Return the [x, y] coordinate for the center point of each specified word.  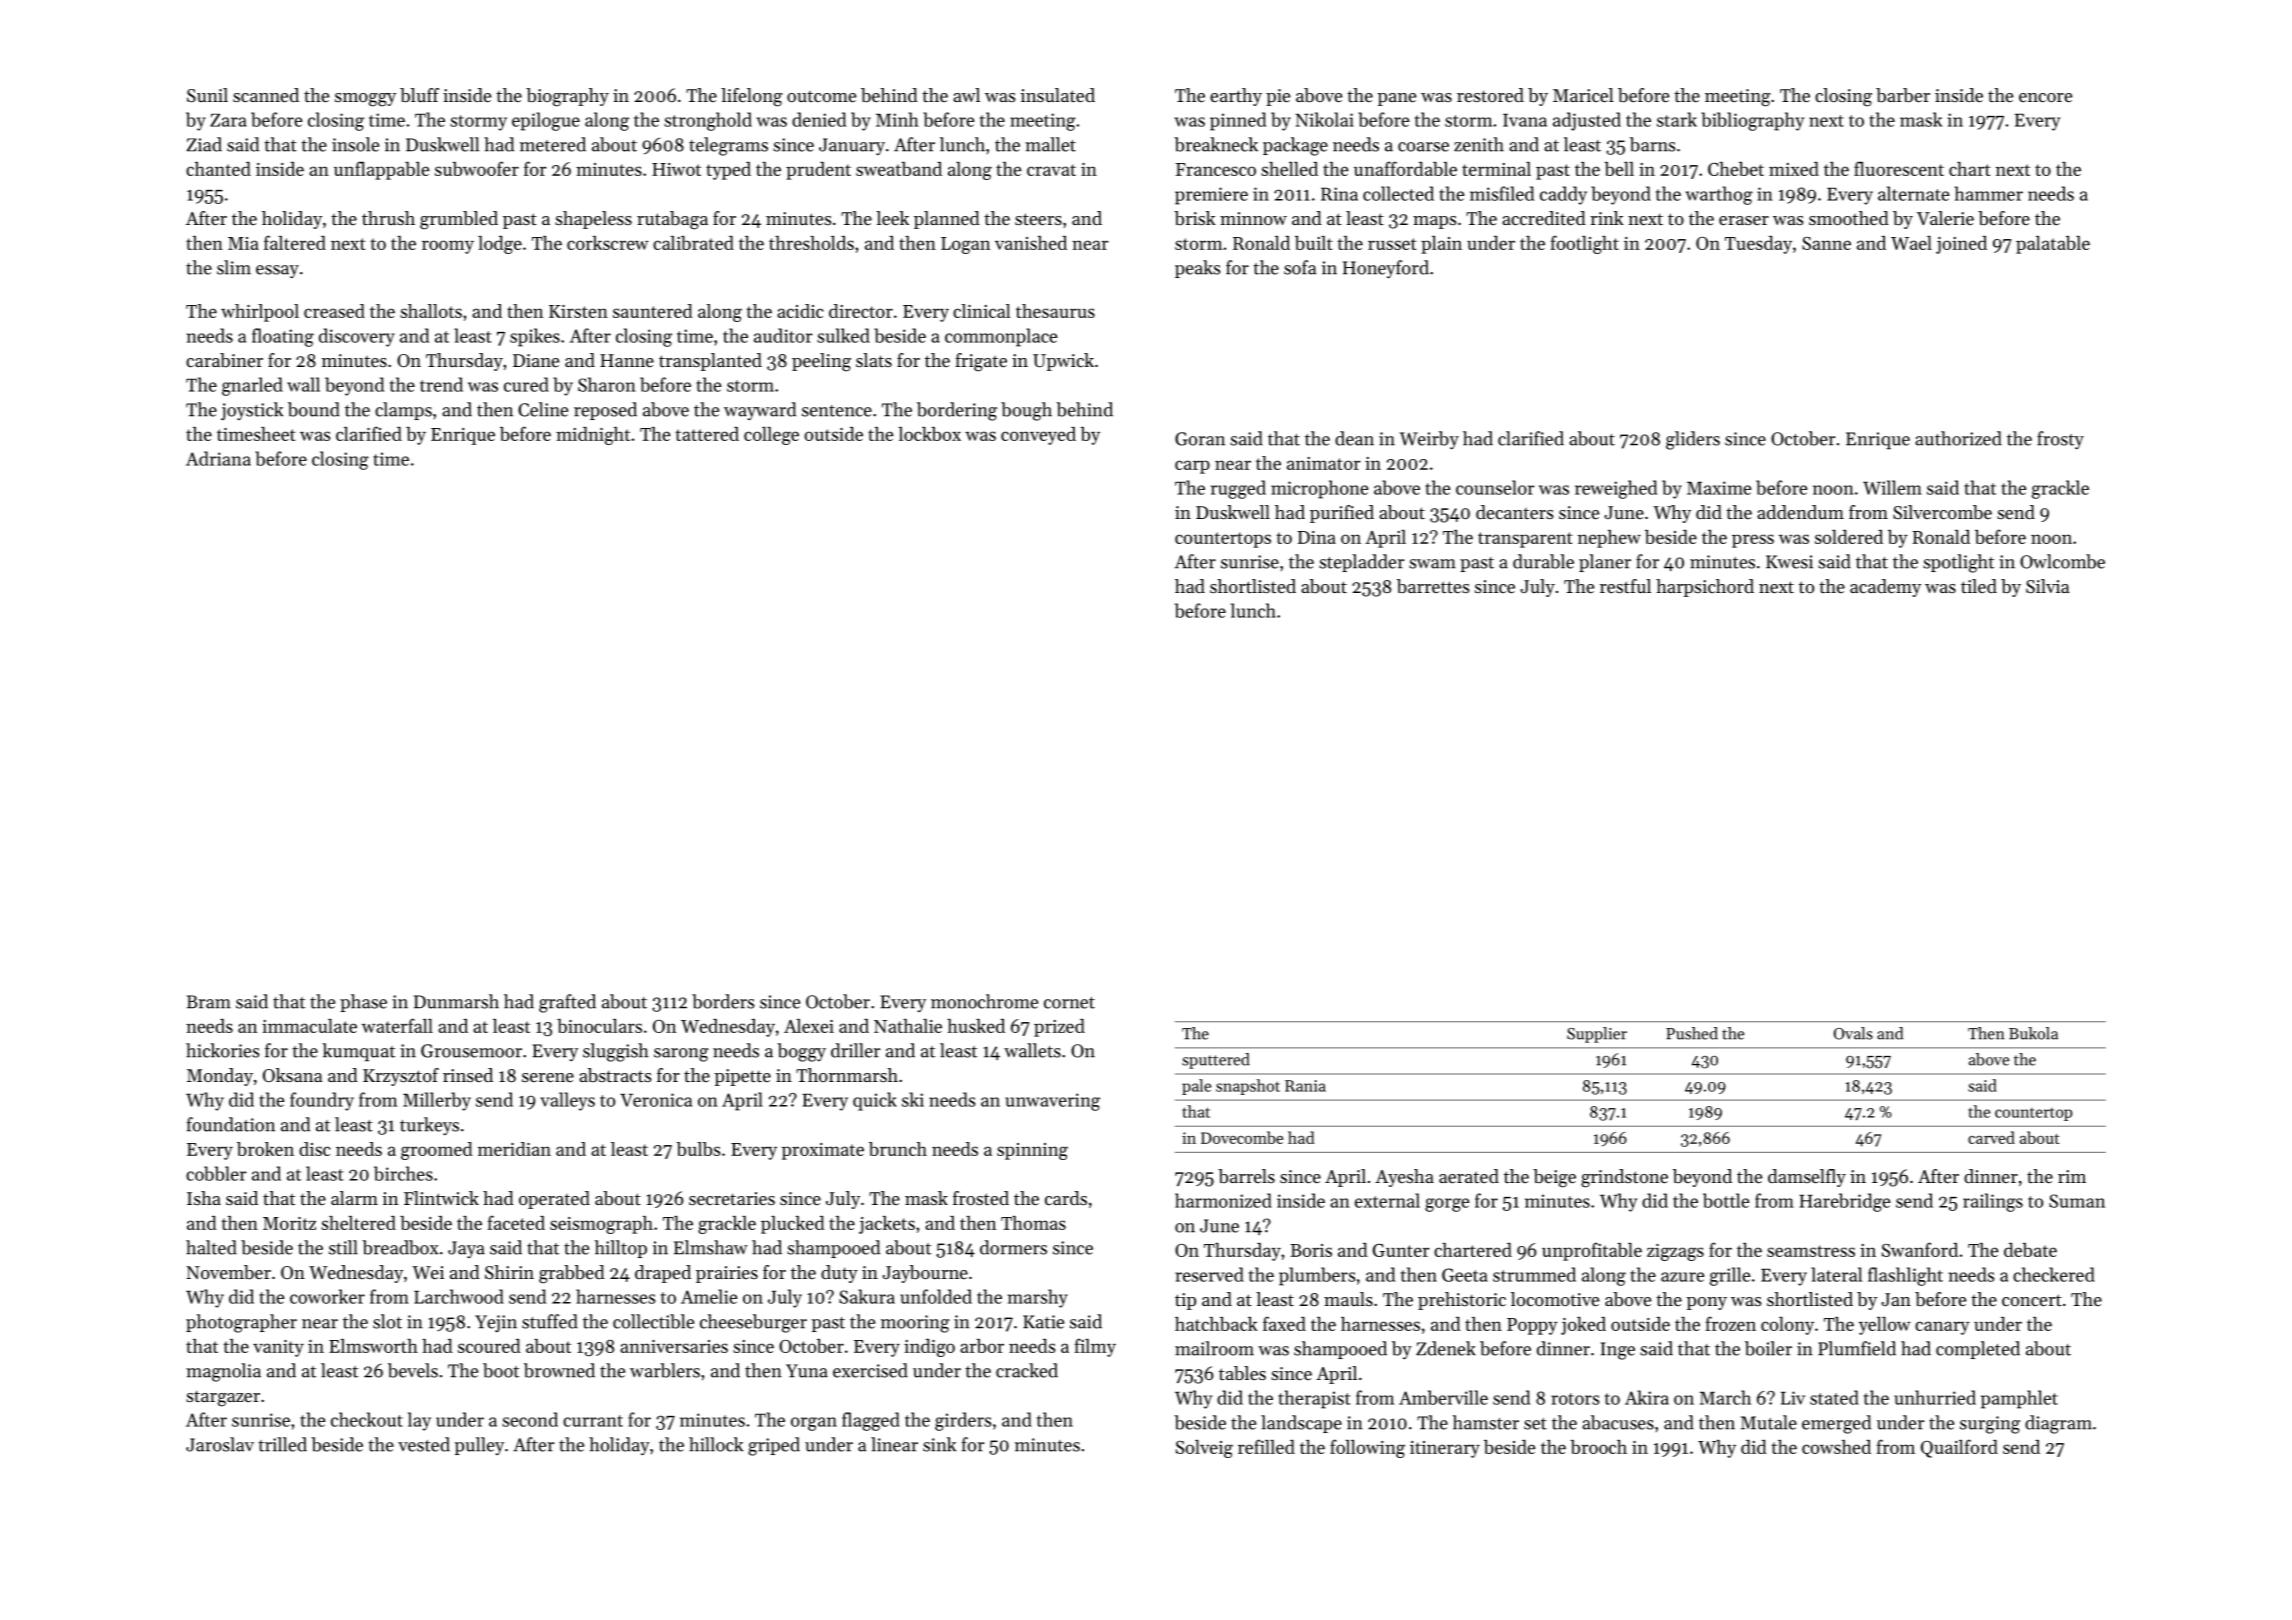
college [771, 436]
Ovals [1853, 1033]
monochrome [984, 1001]
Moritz [289, 1223]
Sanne [1826, 243]
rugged [1238, 489]
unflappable [381, 170]
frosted [981, 1198]
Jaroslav [220, 1444]
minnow [1253, 218]
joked [1583, 1326]
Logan [965, 245]
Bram [209, 1002]
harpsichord [1705, 588]
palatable [2053, 245]
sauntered [653, 311]
